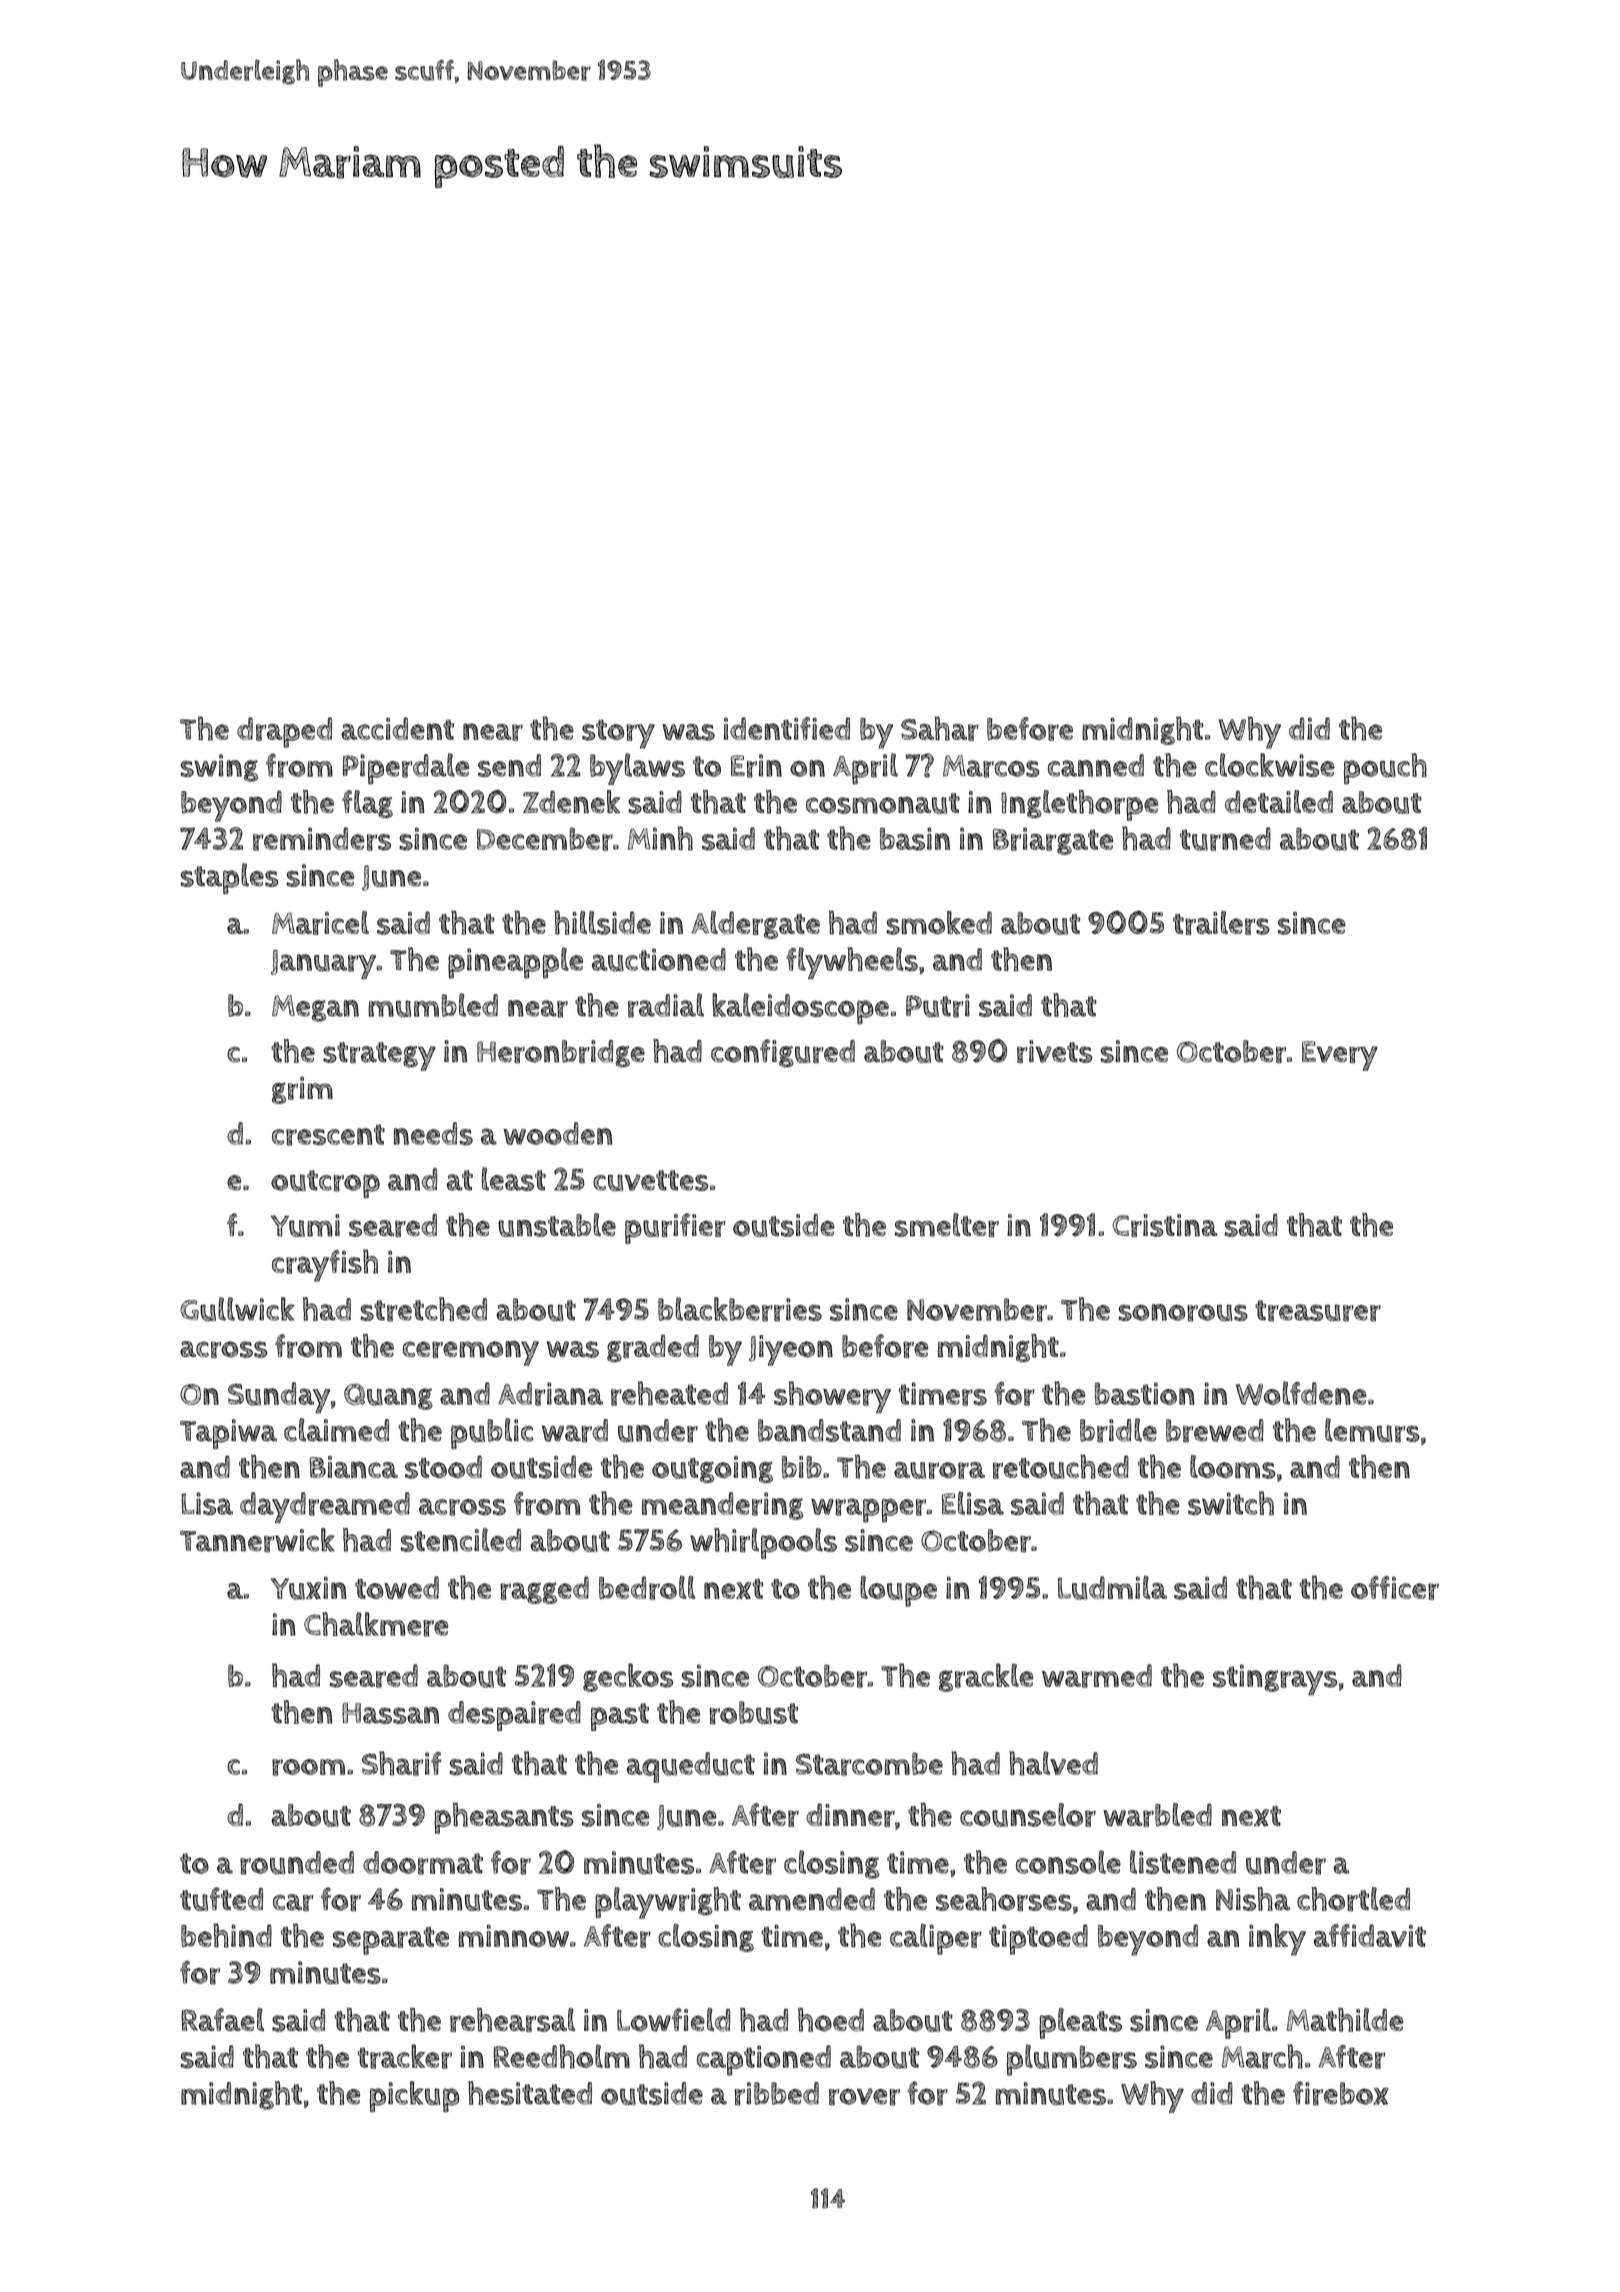 This screenshot has width=1620, height=2292. I want to click on showery, so click(832, 1397).
